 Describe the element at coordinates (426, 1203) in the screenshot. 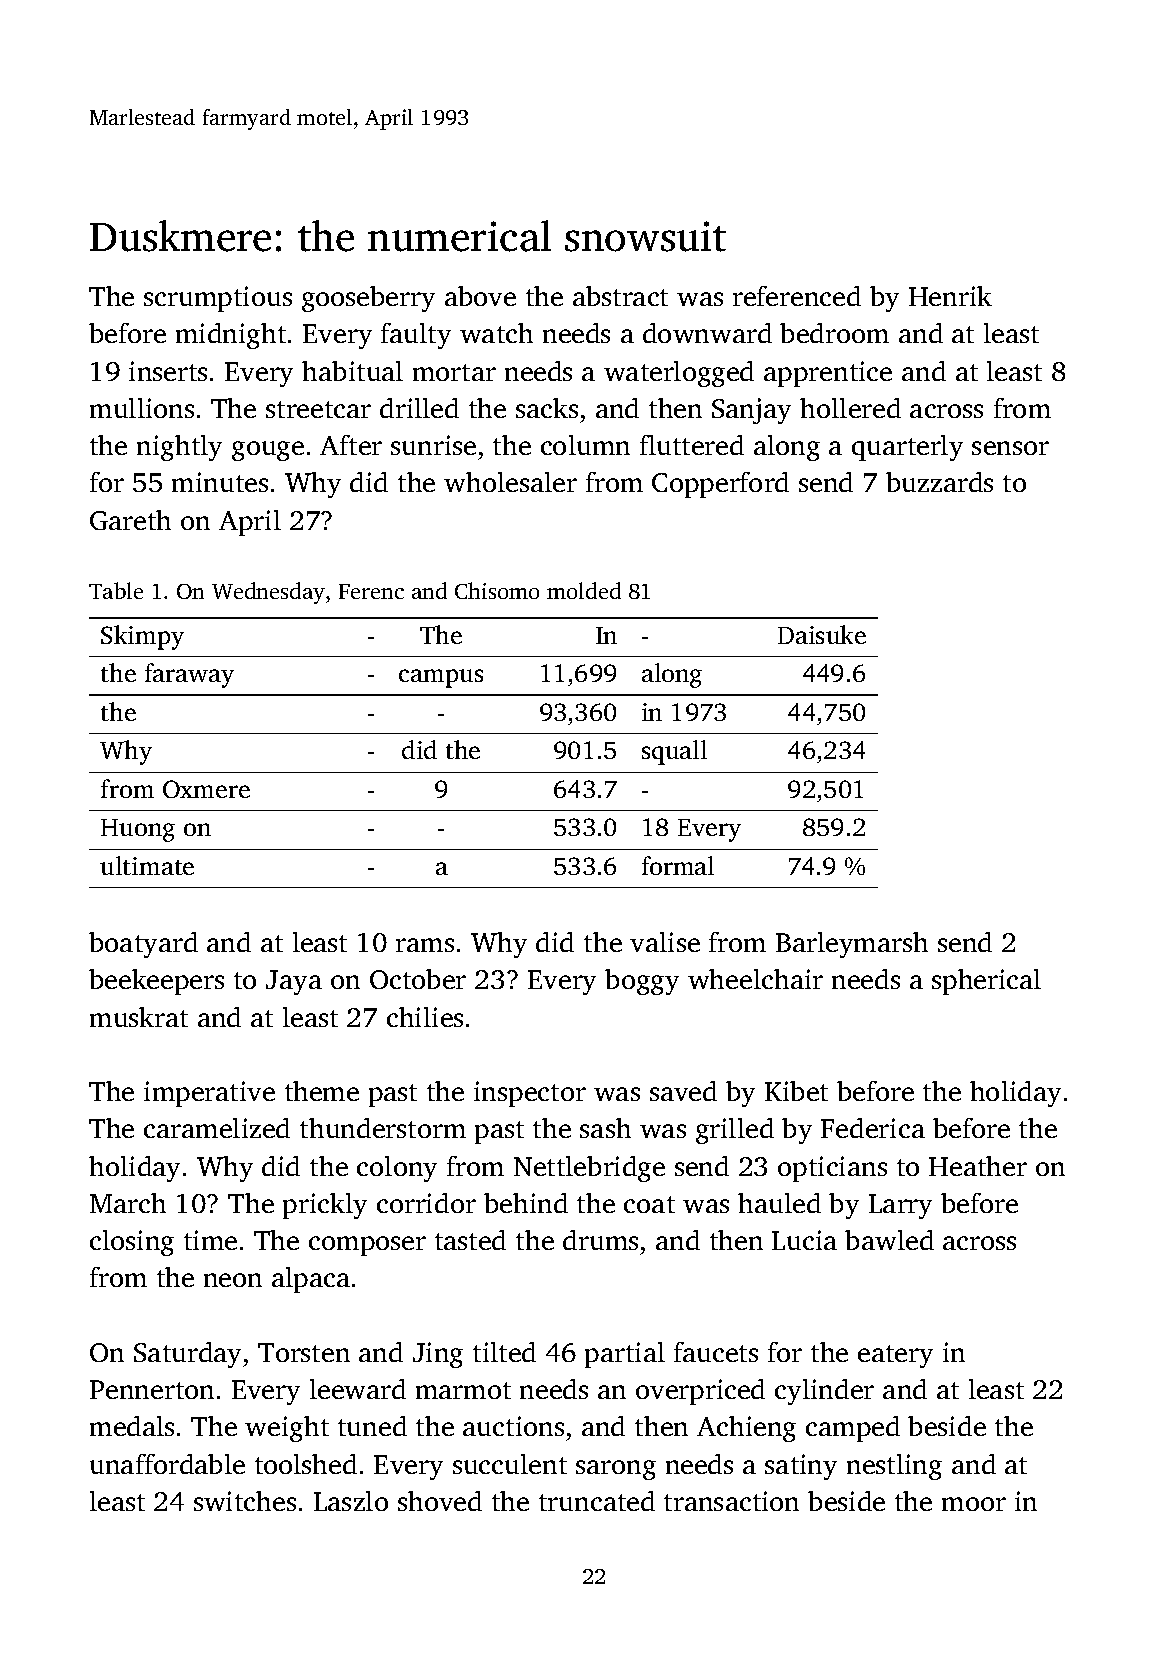

I see `corridor` at that location.
